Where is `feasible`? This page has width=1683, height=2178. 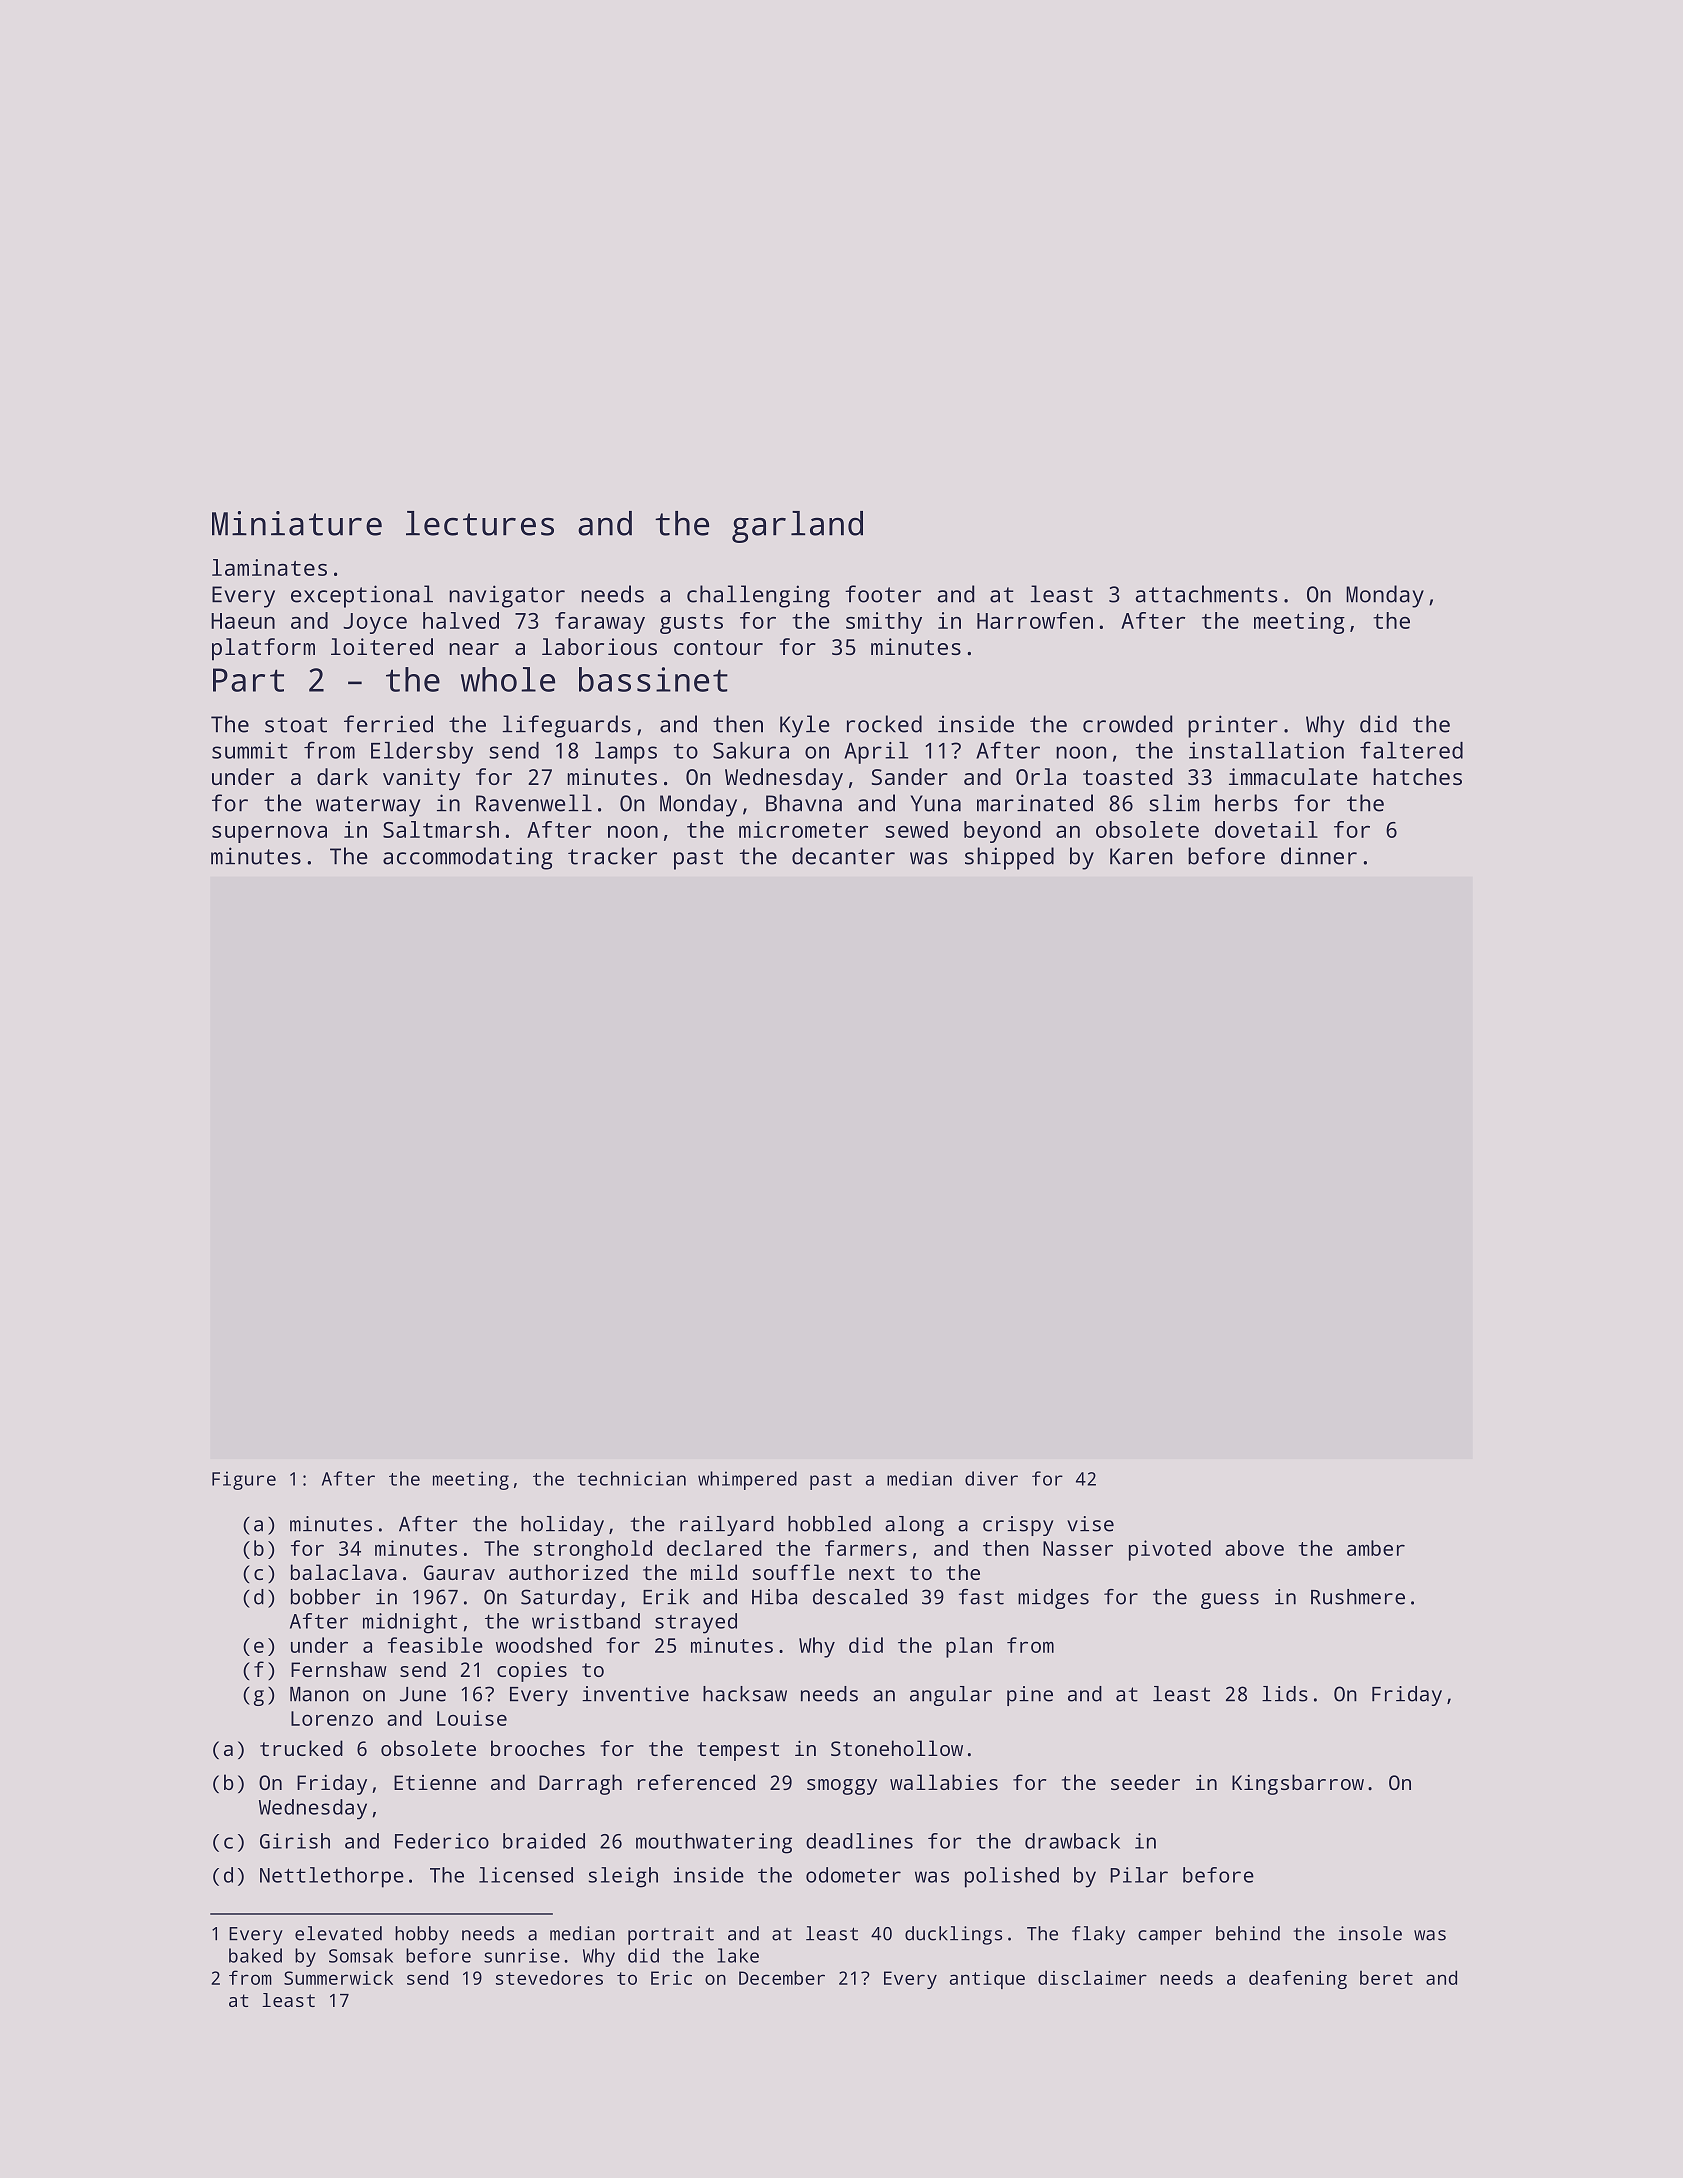
feasible is located at coordinates (435, 1645).
